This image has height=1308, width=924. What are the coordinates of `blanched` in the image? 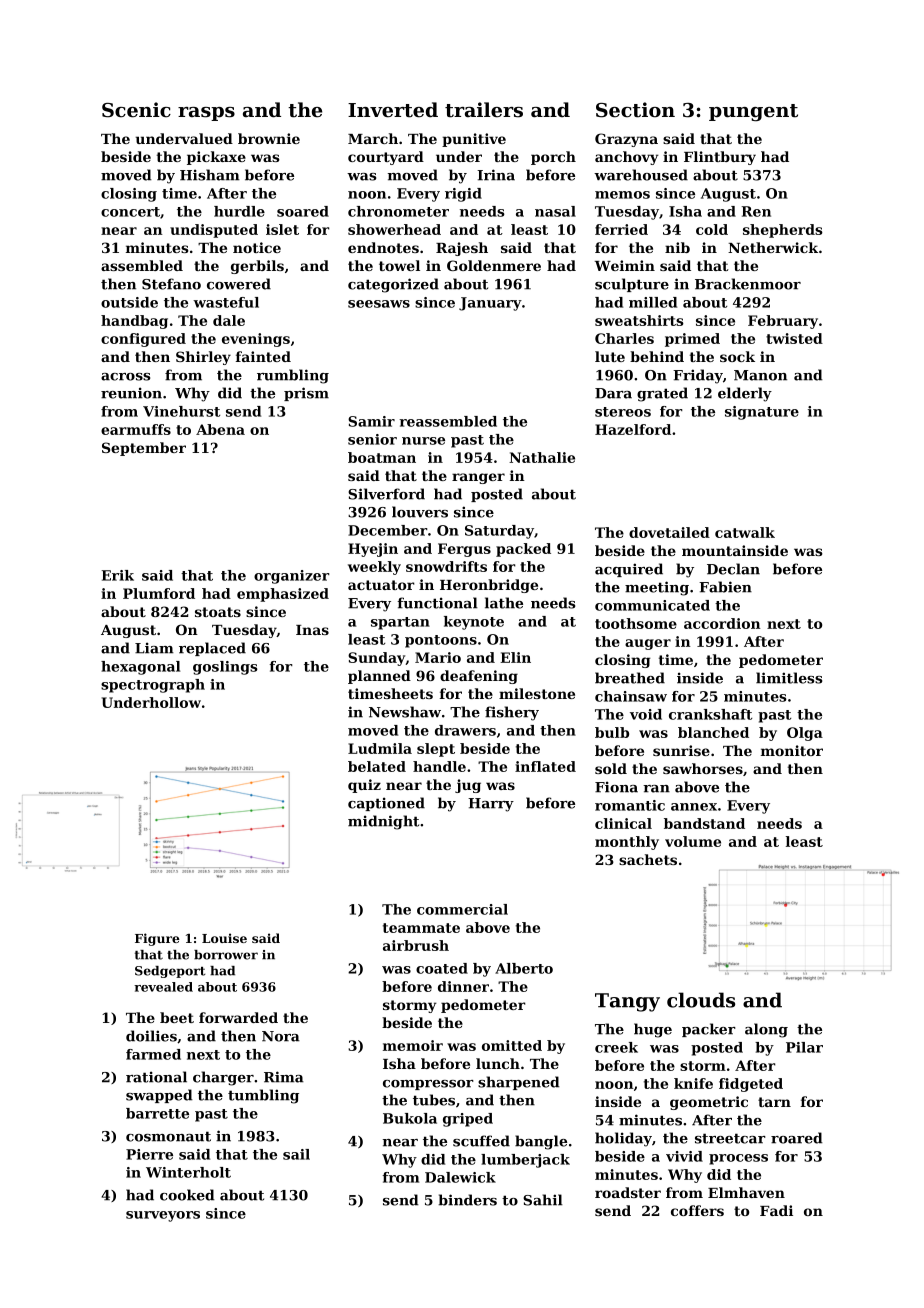 It's located at (713, 732).
